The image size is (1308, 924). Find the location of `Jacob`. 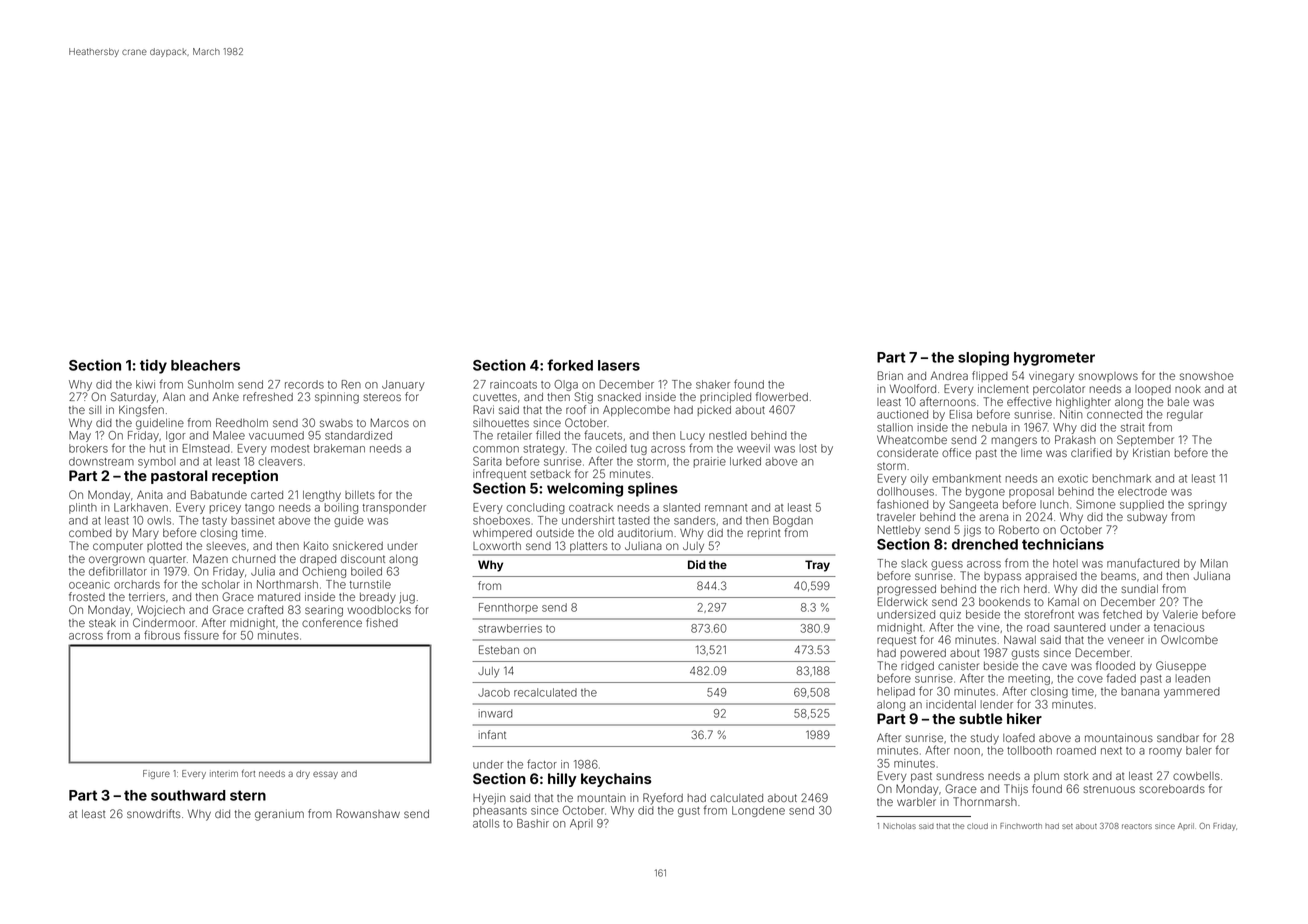

Jacob is located at coordinates (494, 692).
